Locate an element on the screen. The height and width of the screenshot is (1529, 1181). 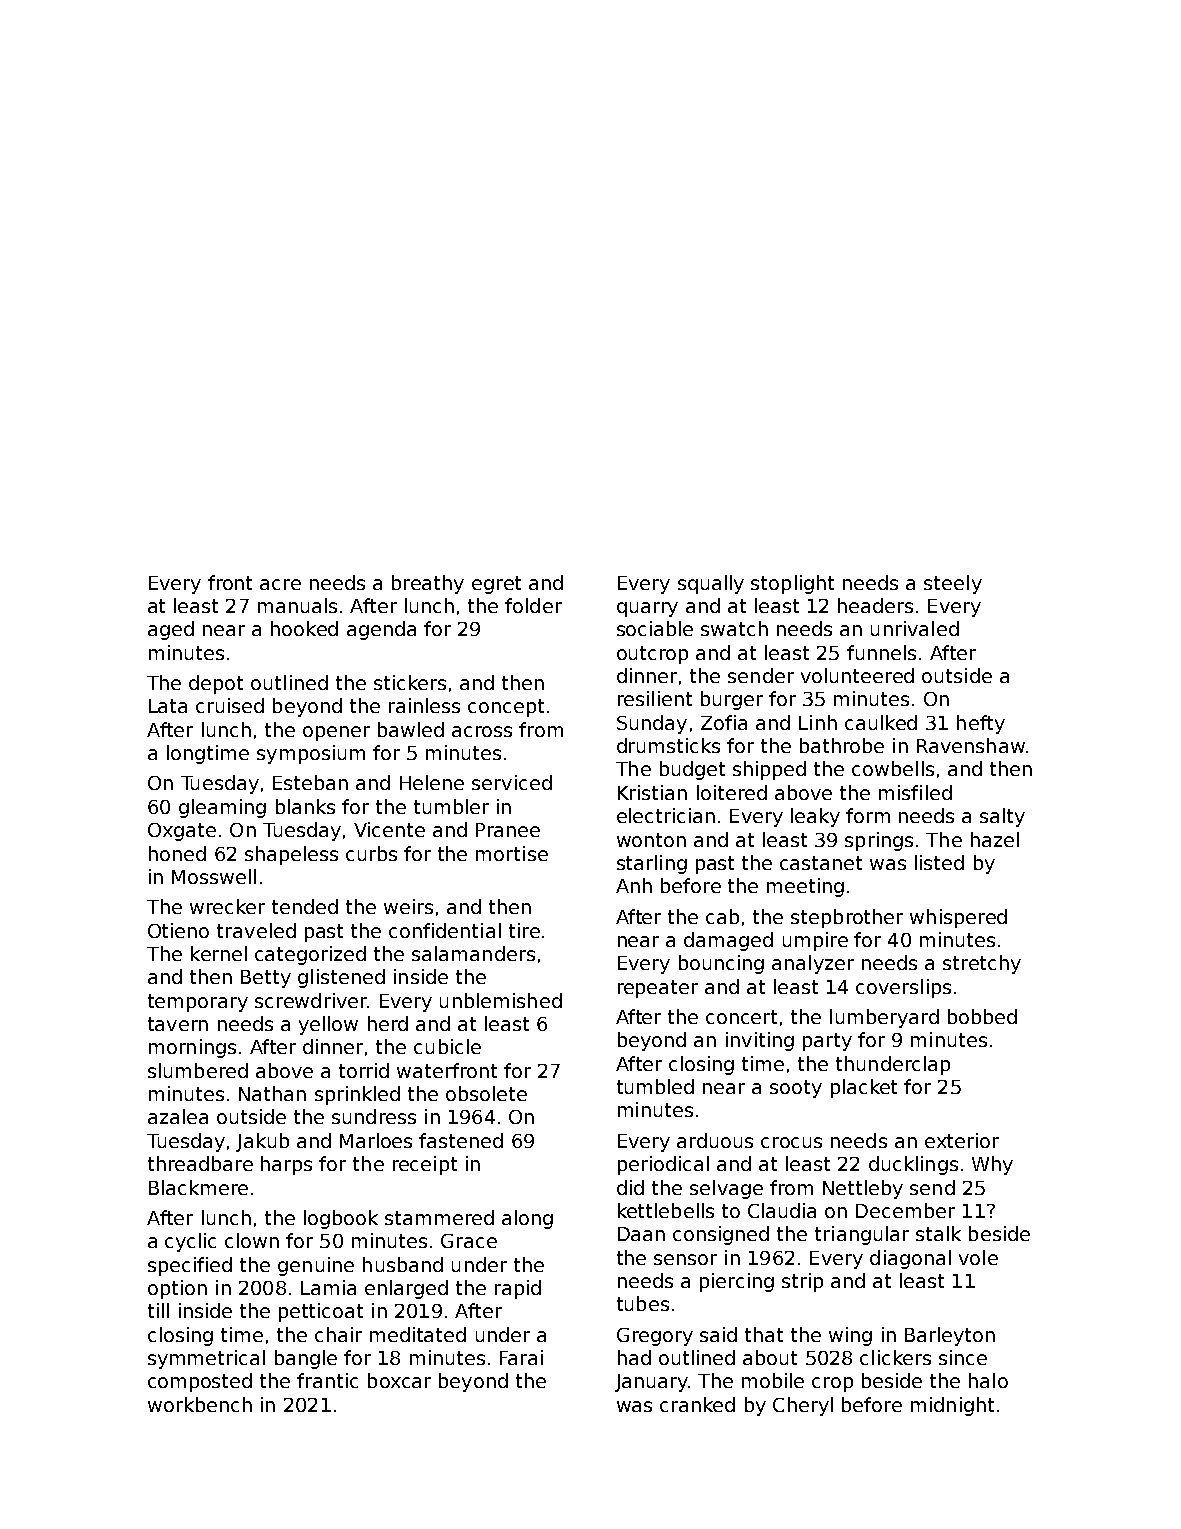
salamanders is located at coordinates (473, 953).
